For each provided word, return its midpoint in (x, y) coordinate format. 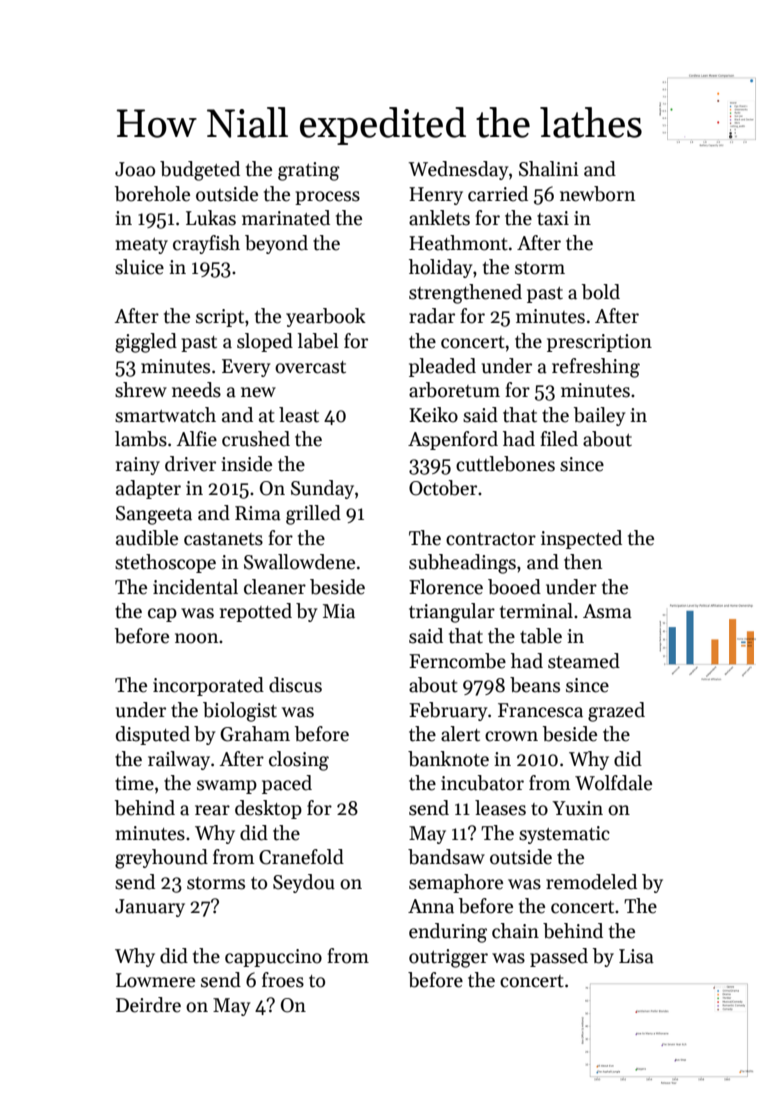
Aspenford (453, 440)
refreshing (596, 368)
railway (179, 760)
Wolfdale (613, 783)
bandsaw (446, 857)
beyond (276, 244)
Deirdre (148, 1005)
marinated (286, 218)
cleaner (275, 587)
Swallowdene (299, 562)
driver (190, 464)
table (541, 636)
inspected (581, 539)
